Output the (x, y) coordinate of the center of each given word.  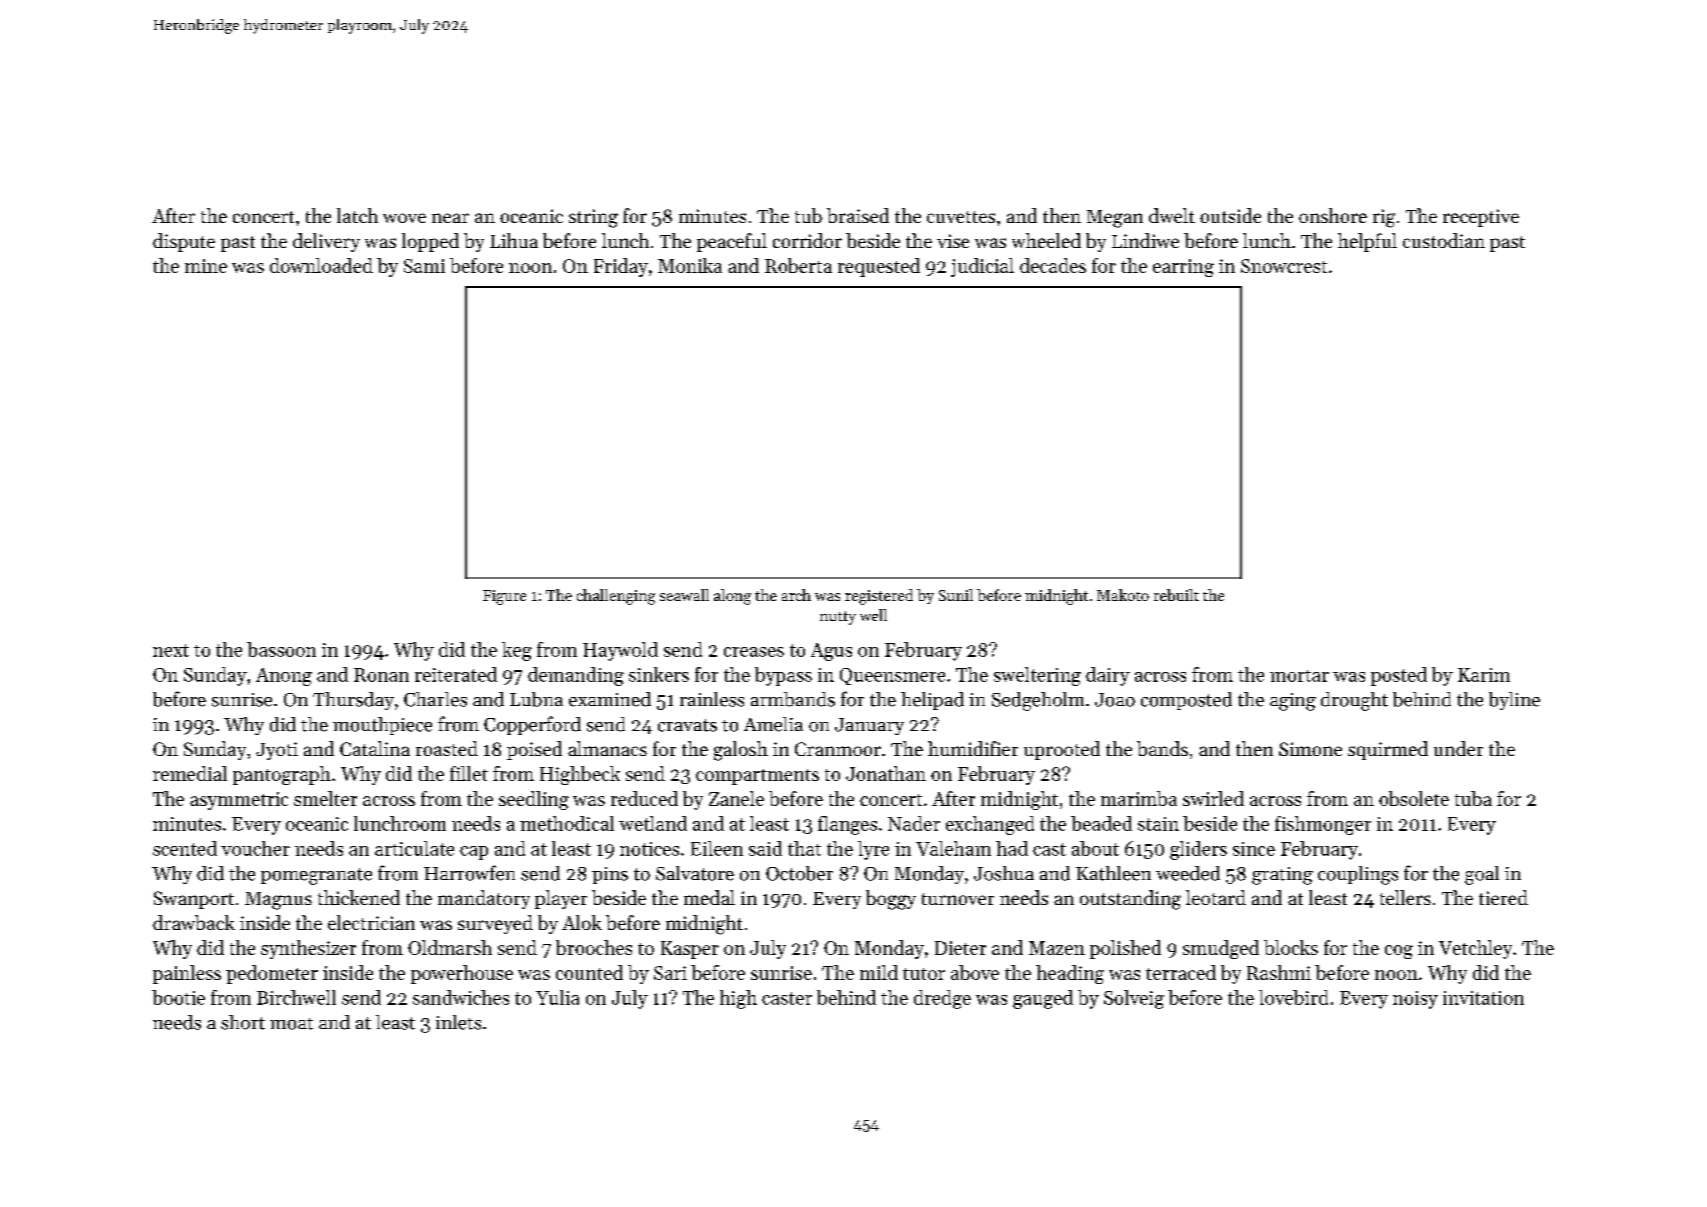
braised (858, 215)
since (1254, 849)
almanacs (607, 748)
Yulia (557, 997)
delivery (326, 242)
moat (291, 1024)
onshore (1333, 215)
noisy (1415, 1000)
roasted (447, 748)
